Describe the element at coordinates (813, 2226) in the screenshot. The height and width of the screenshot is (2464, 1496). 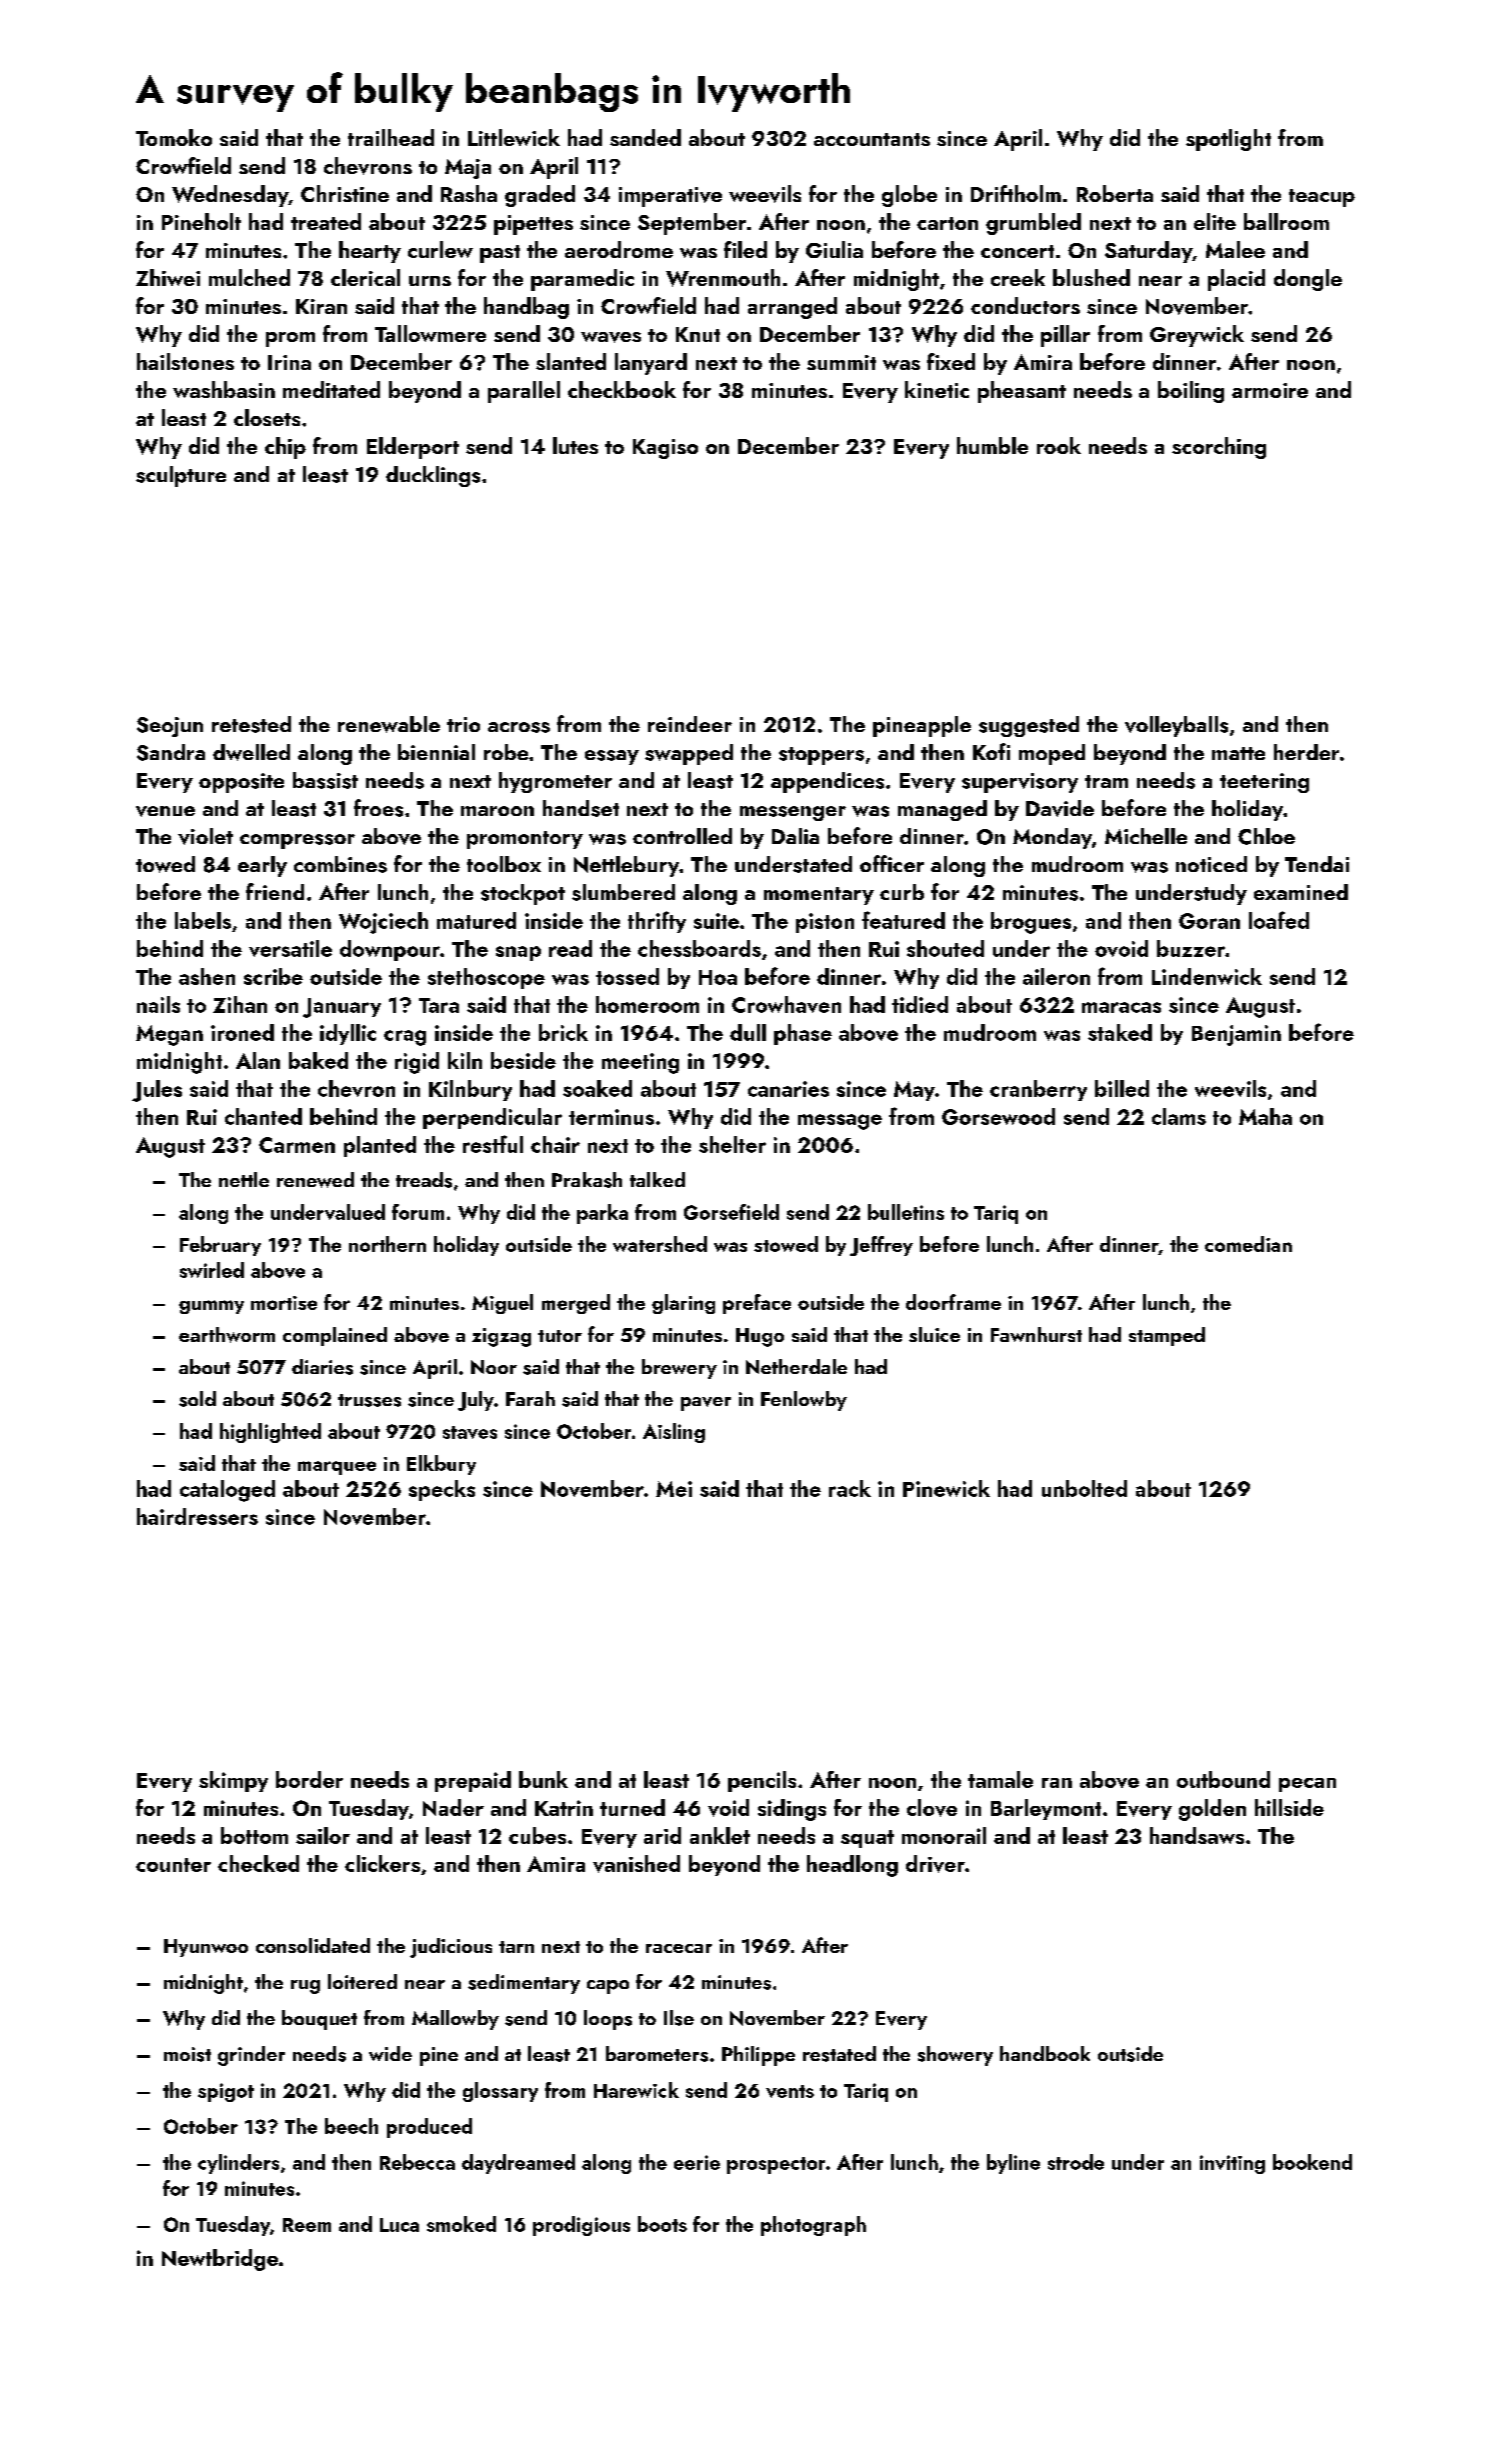
I see `photograph` at that location.
